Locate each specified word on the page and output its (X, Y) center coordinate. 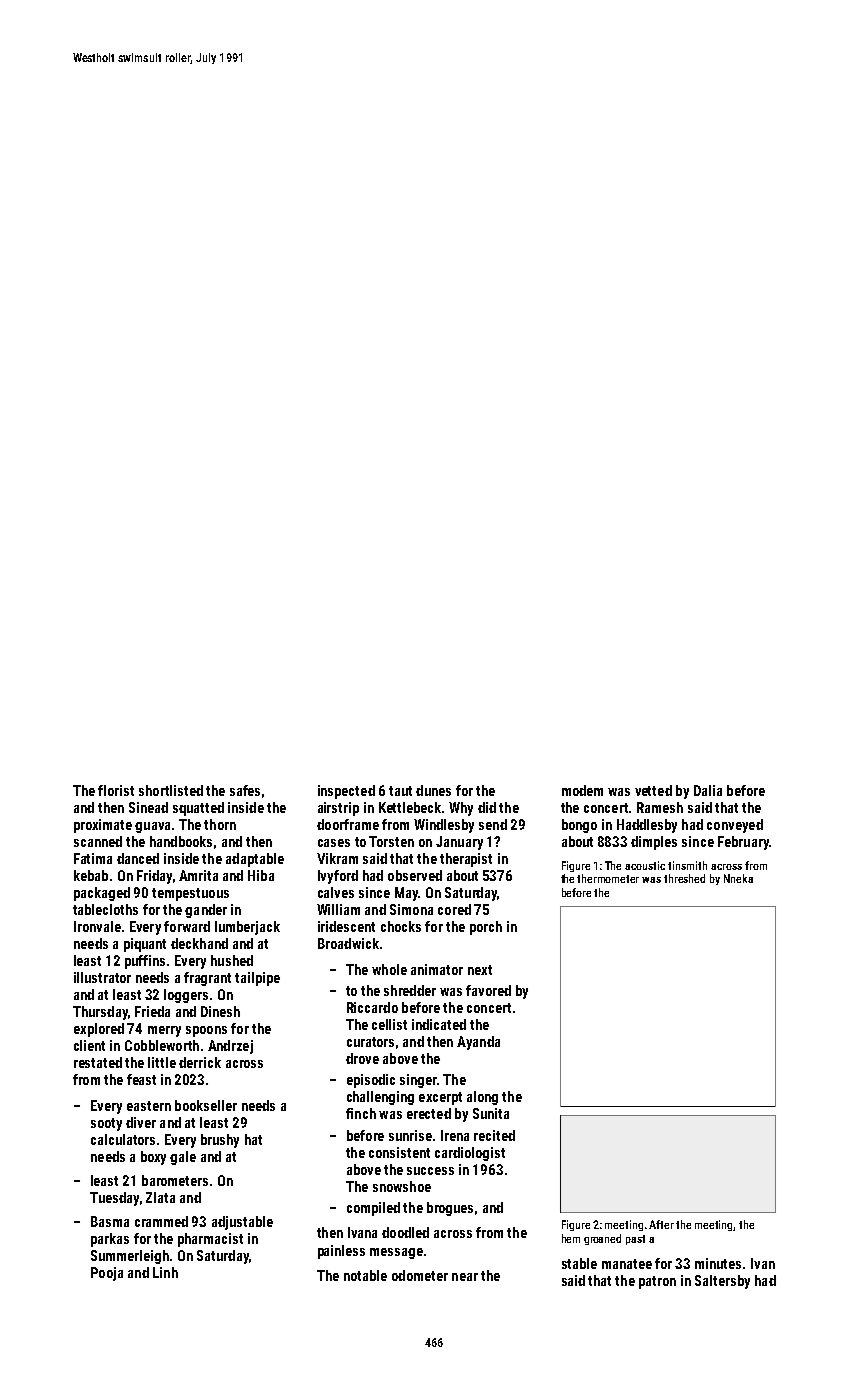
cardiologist (470, 1154)
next (480, 970)
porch (486, 928)
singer (418, 1081)
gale (183, 1158)
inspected (346, 792)
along (482, 1098)
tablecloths (105, 909)
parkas (110, 1240)
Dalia (708, 790)
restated (98, 1062)
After (661, 1224)
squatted (198, 809)
